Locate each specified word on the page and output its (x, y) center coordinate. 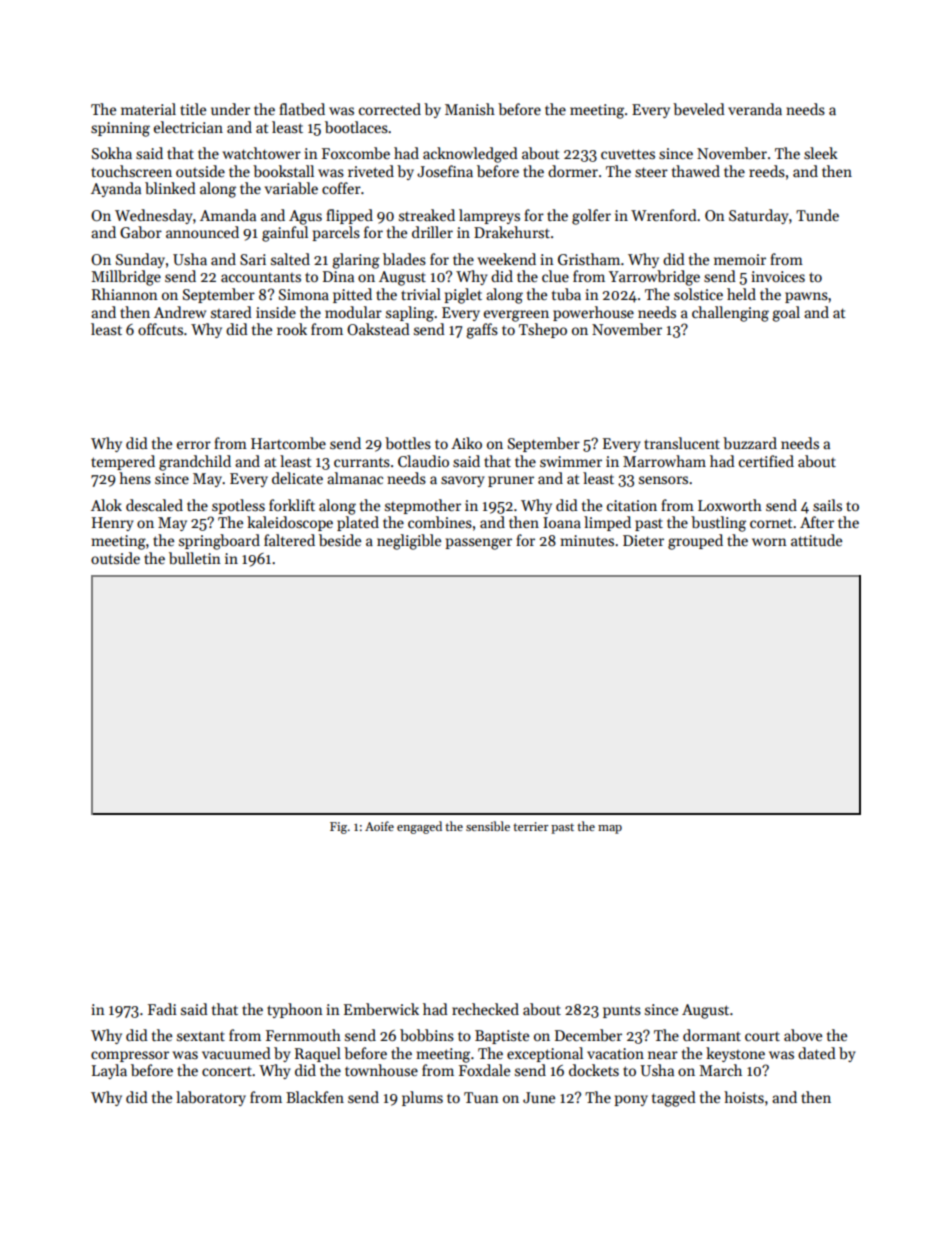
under (230, 109)
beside (340, 540)
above (803, 1035)
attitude (816, 540)
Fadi (162, 1009)
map (610, 829)
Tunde (817, 215)
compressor (130, 1056)
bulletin (195, 558)
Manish (470, 109)
